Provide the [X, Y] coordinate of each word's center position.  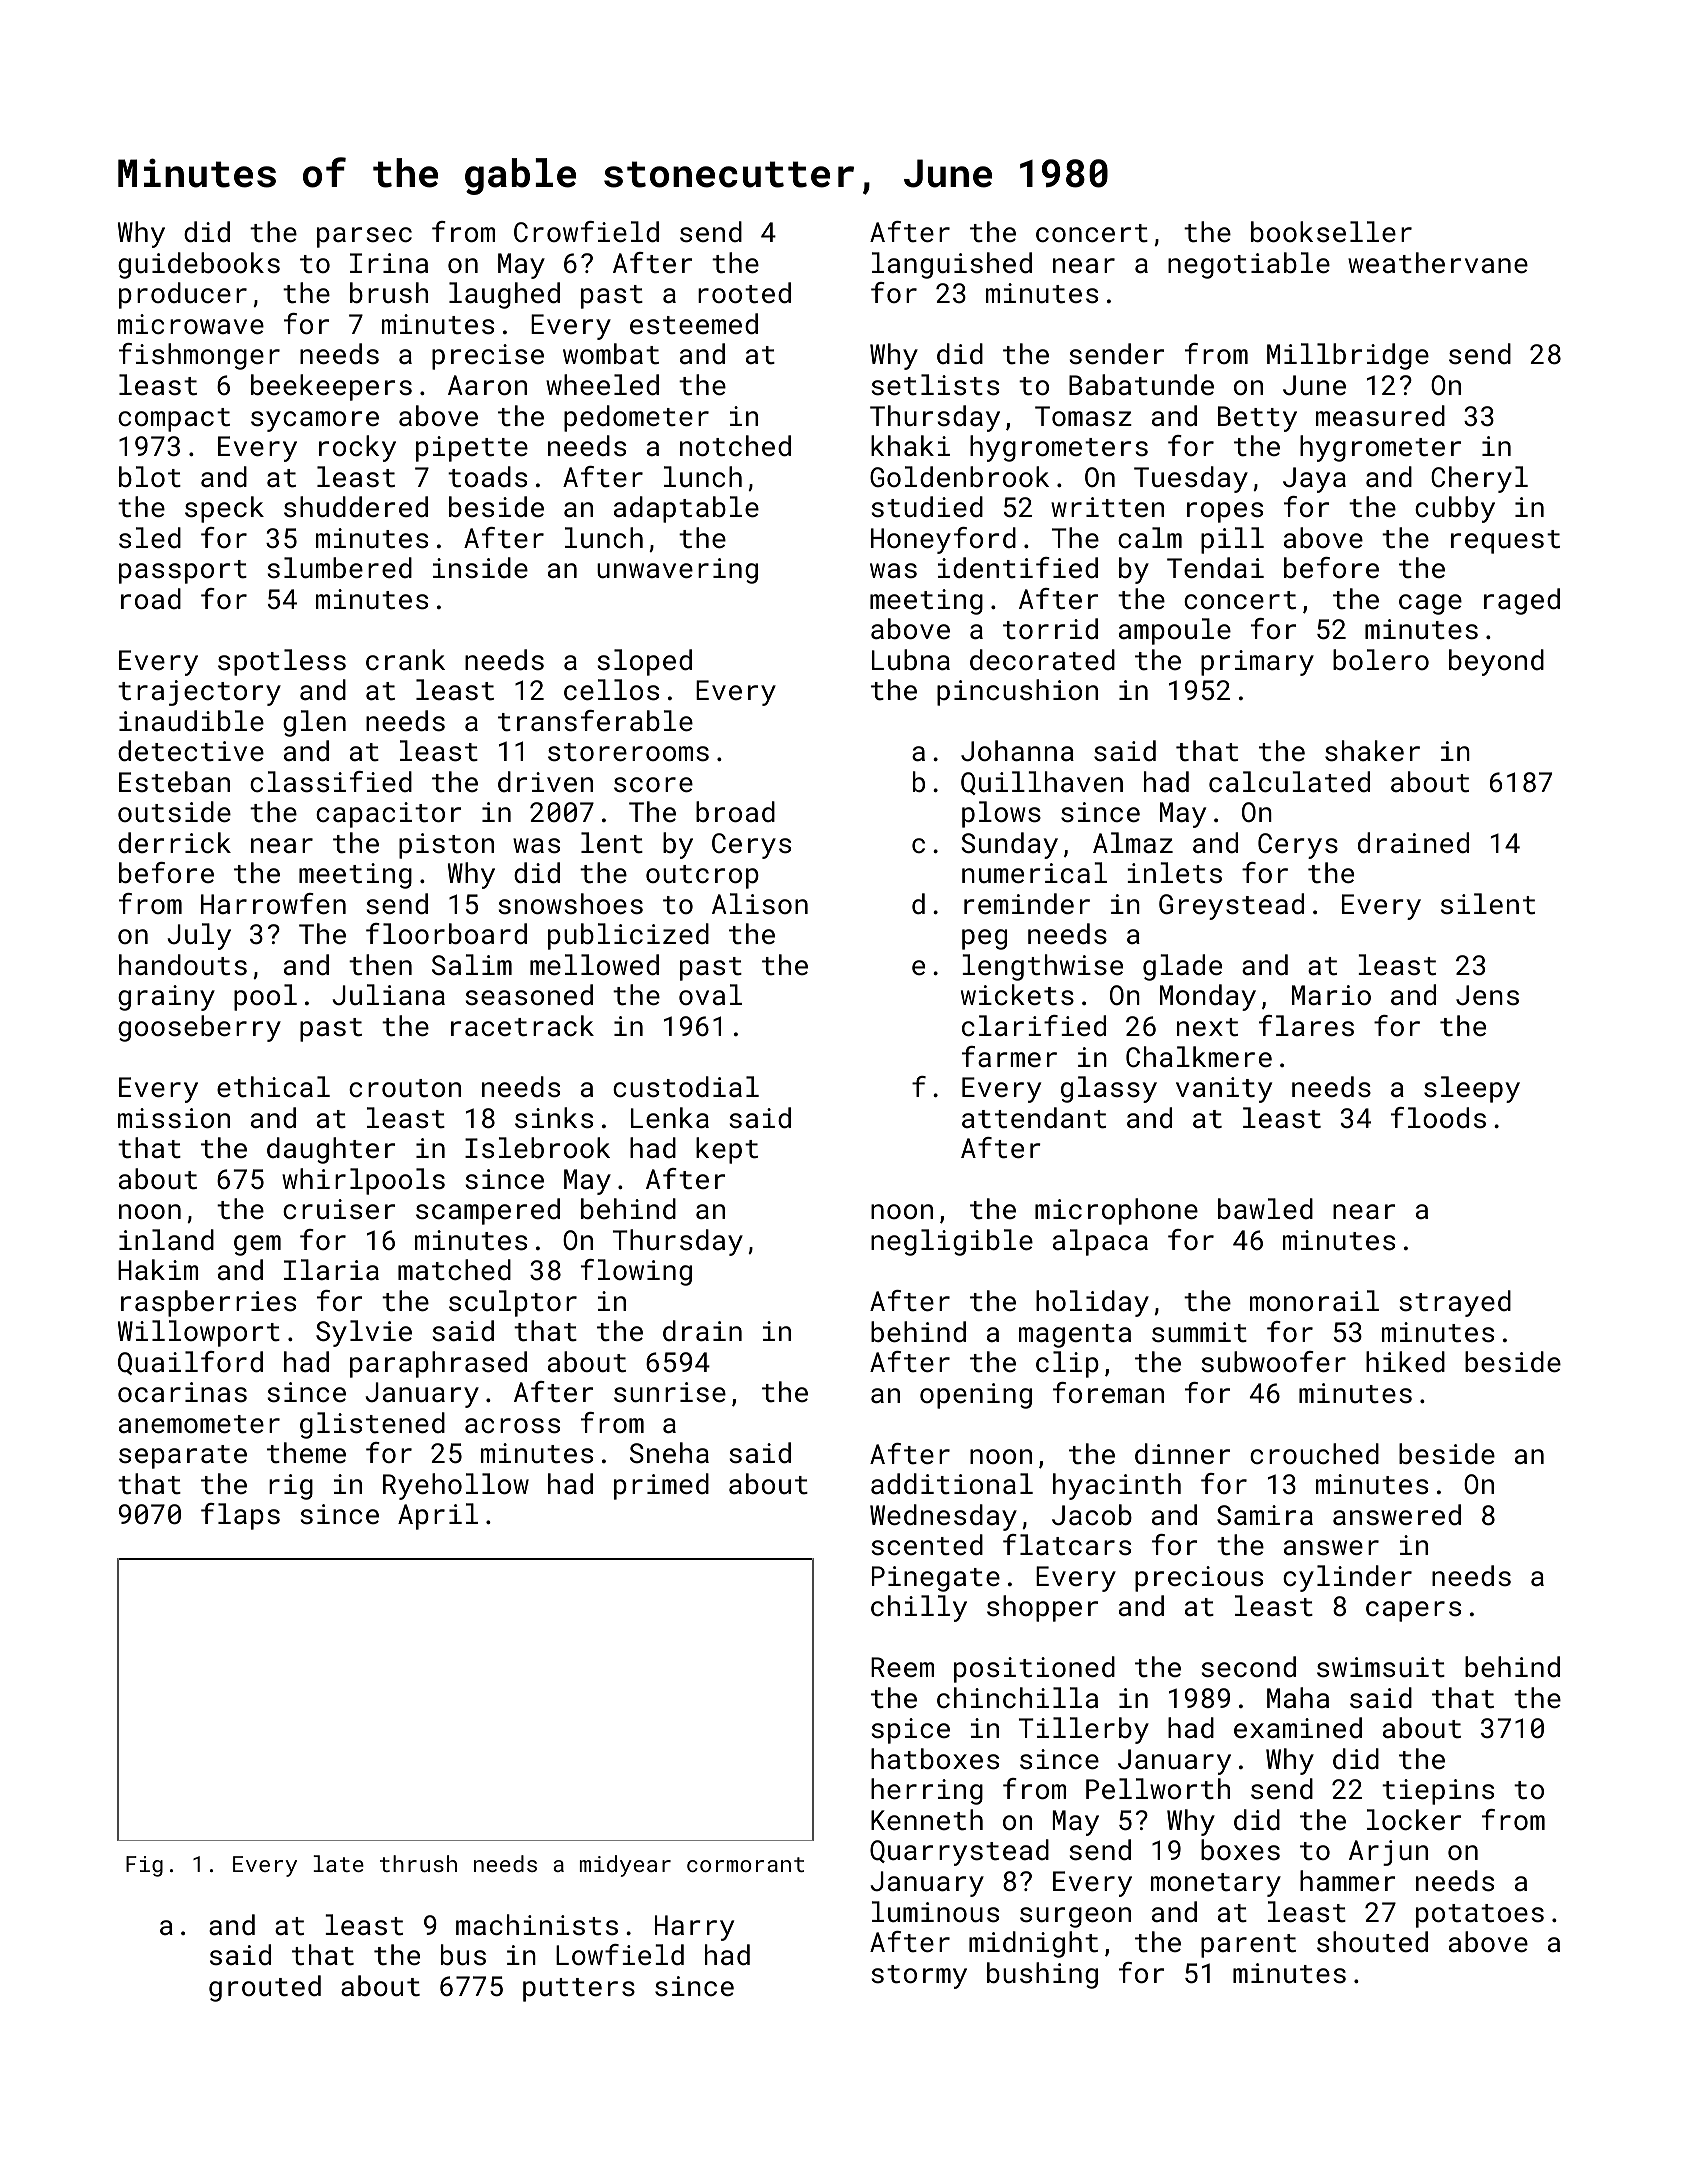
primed [661, 1486]
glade [1182, 967]
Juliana [389, 995]
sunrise [670, 1392]
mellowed [594, 965]
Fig [144, 1866]
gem [257, 1245]
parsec [364, 237]
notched [735, 446]
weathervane [1438, 263]
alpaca [1100, 1242]
